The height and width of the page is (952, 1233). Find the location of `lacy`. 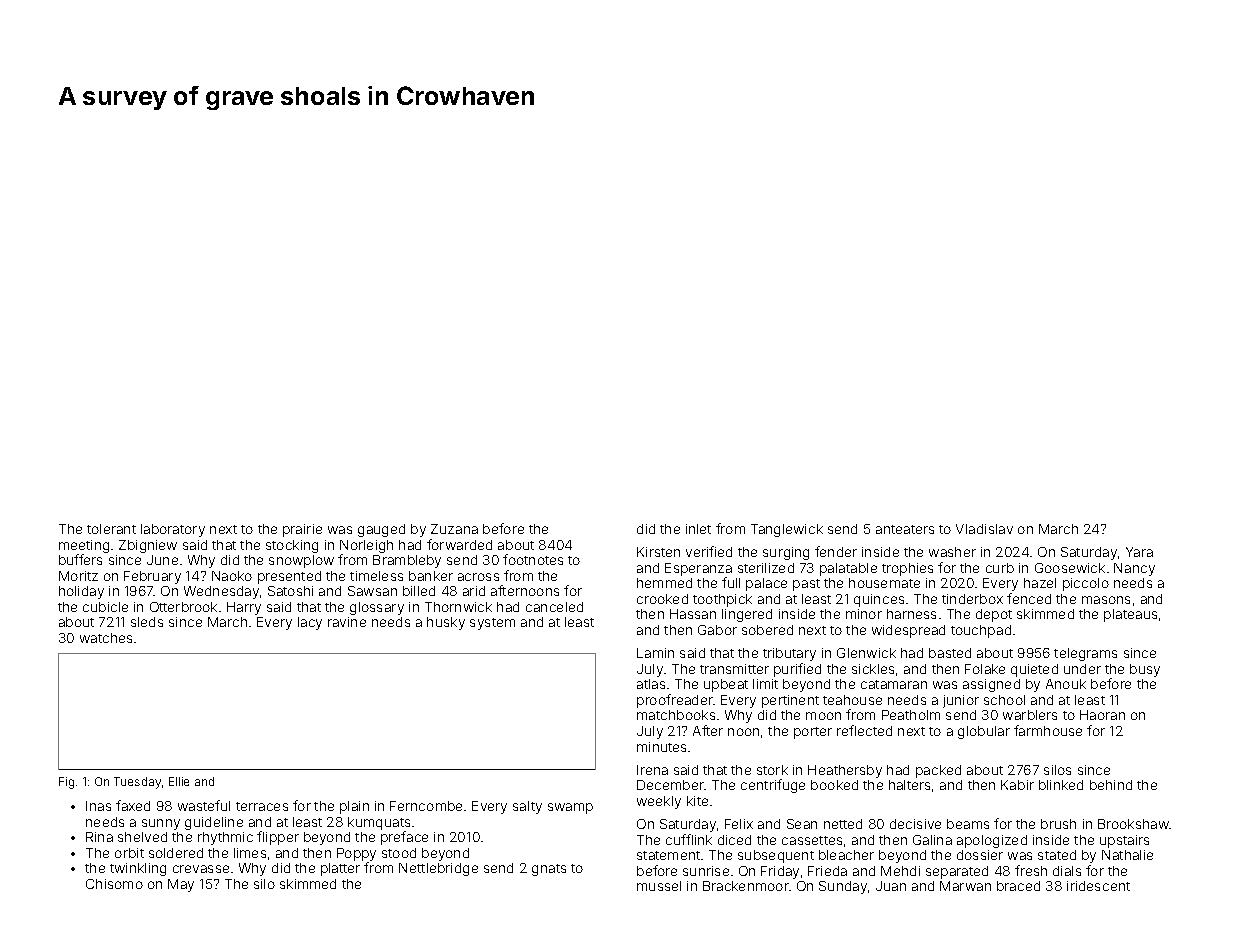

lacy is located at coordinates (310, 623).
